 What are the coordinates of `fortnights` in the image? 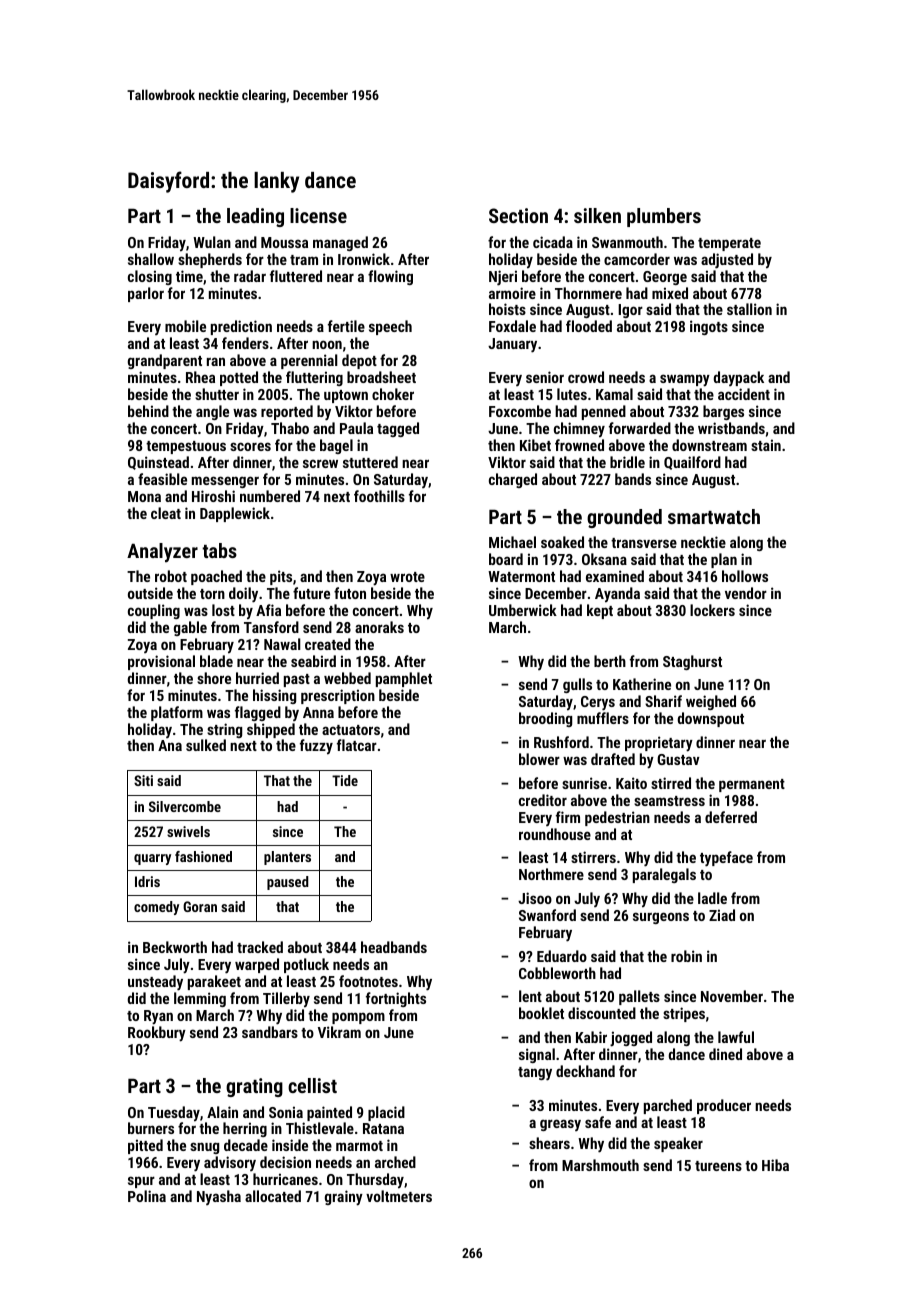 It's located at (396, 999).
